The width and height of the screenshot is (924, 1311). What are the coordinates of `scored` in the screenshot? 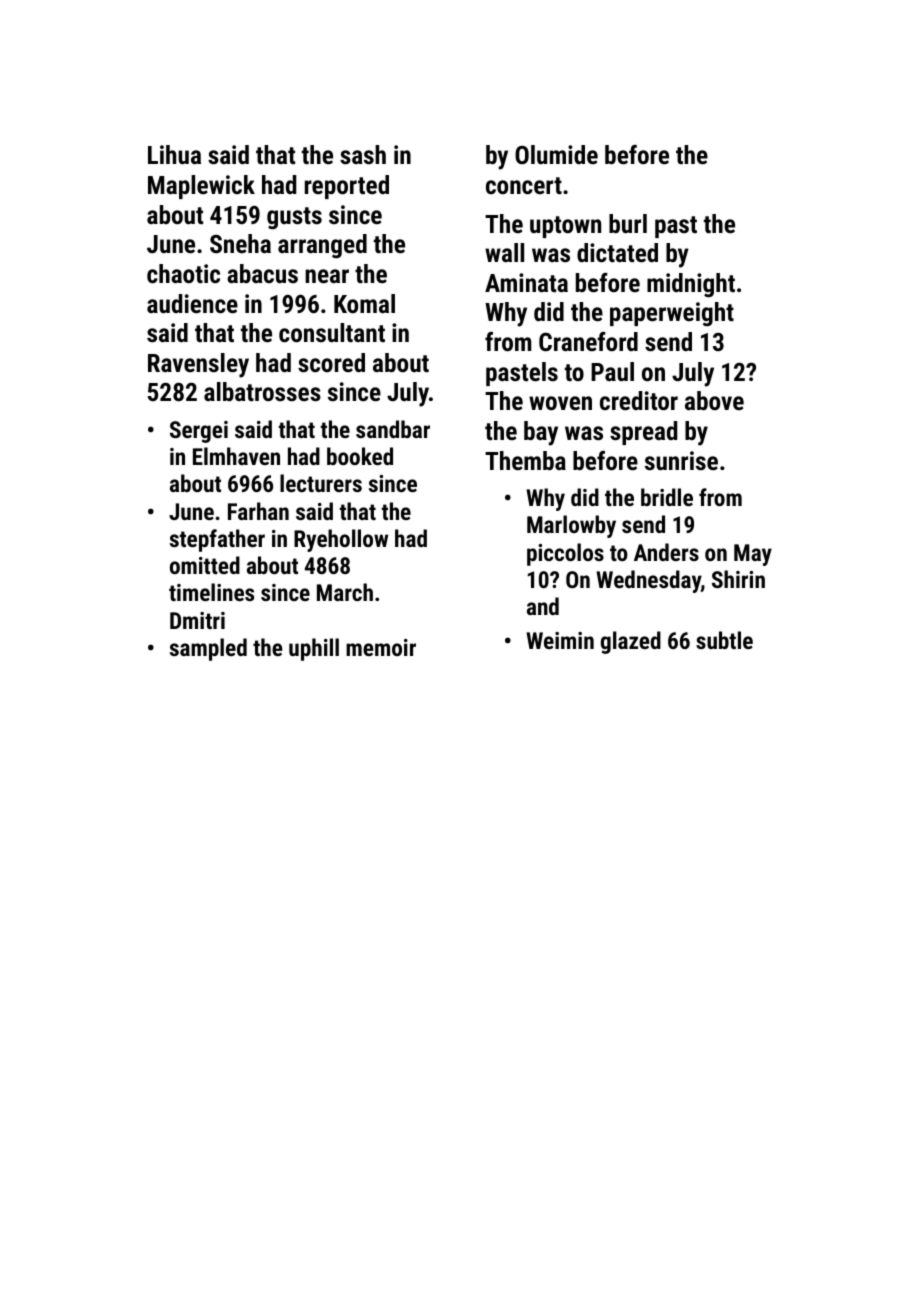 It's located at (331, 362).
